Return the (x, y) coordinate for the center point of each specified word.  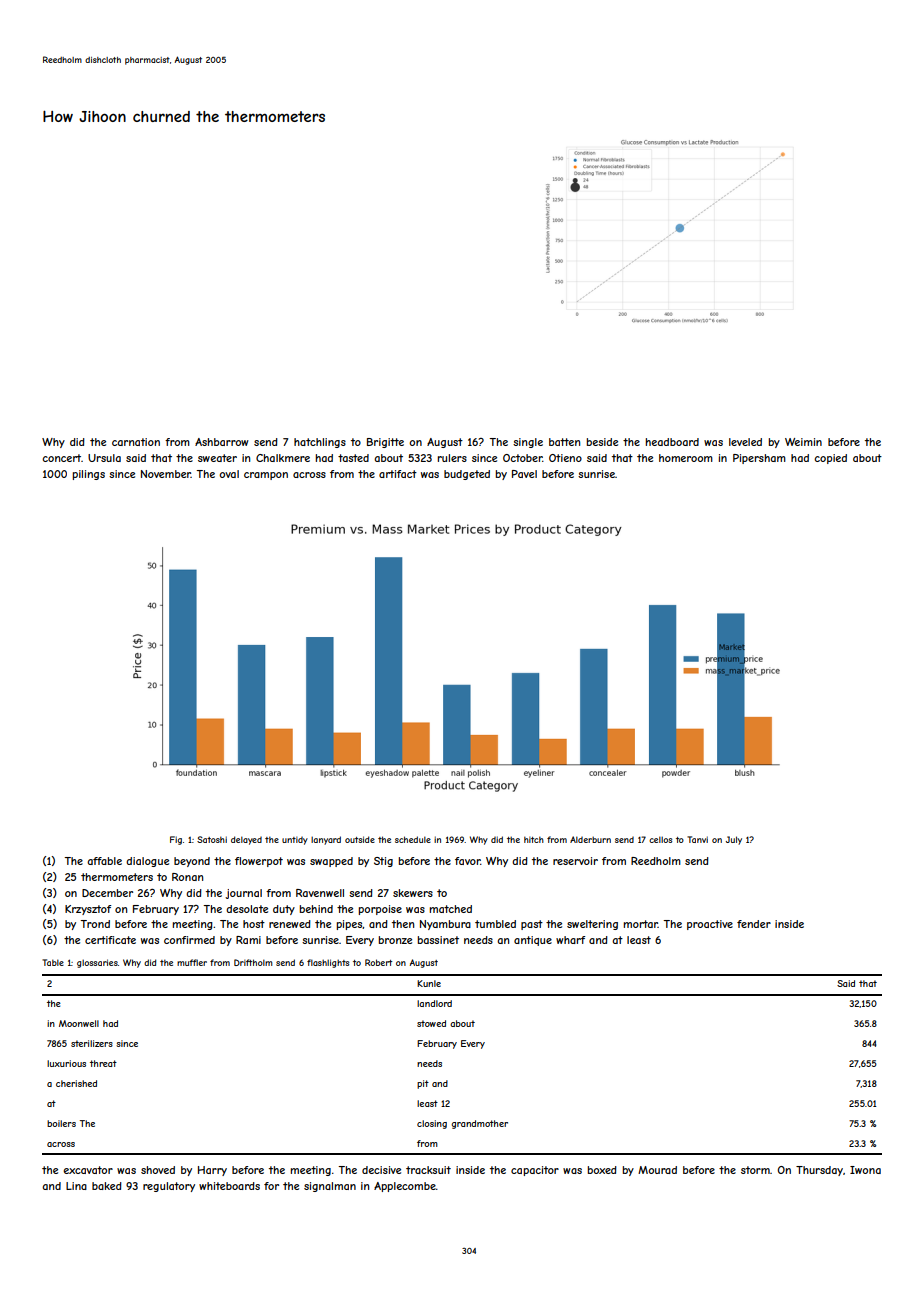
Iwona (865, 1170)
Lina (76, 1186)
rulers (452, 458)
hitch (534, 839)
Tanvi (697, 839)
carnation (136, 442)
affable (104, 861)
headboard (672, 442)
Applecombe (405, 1187)
